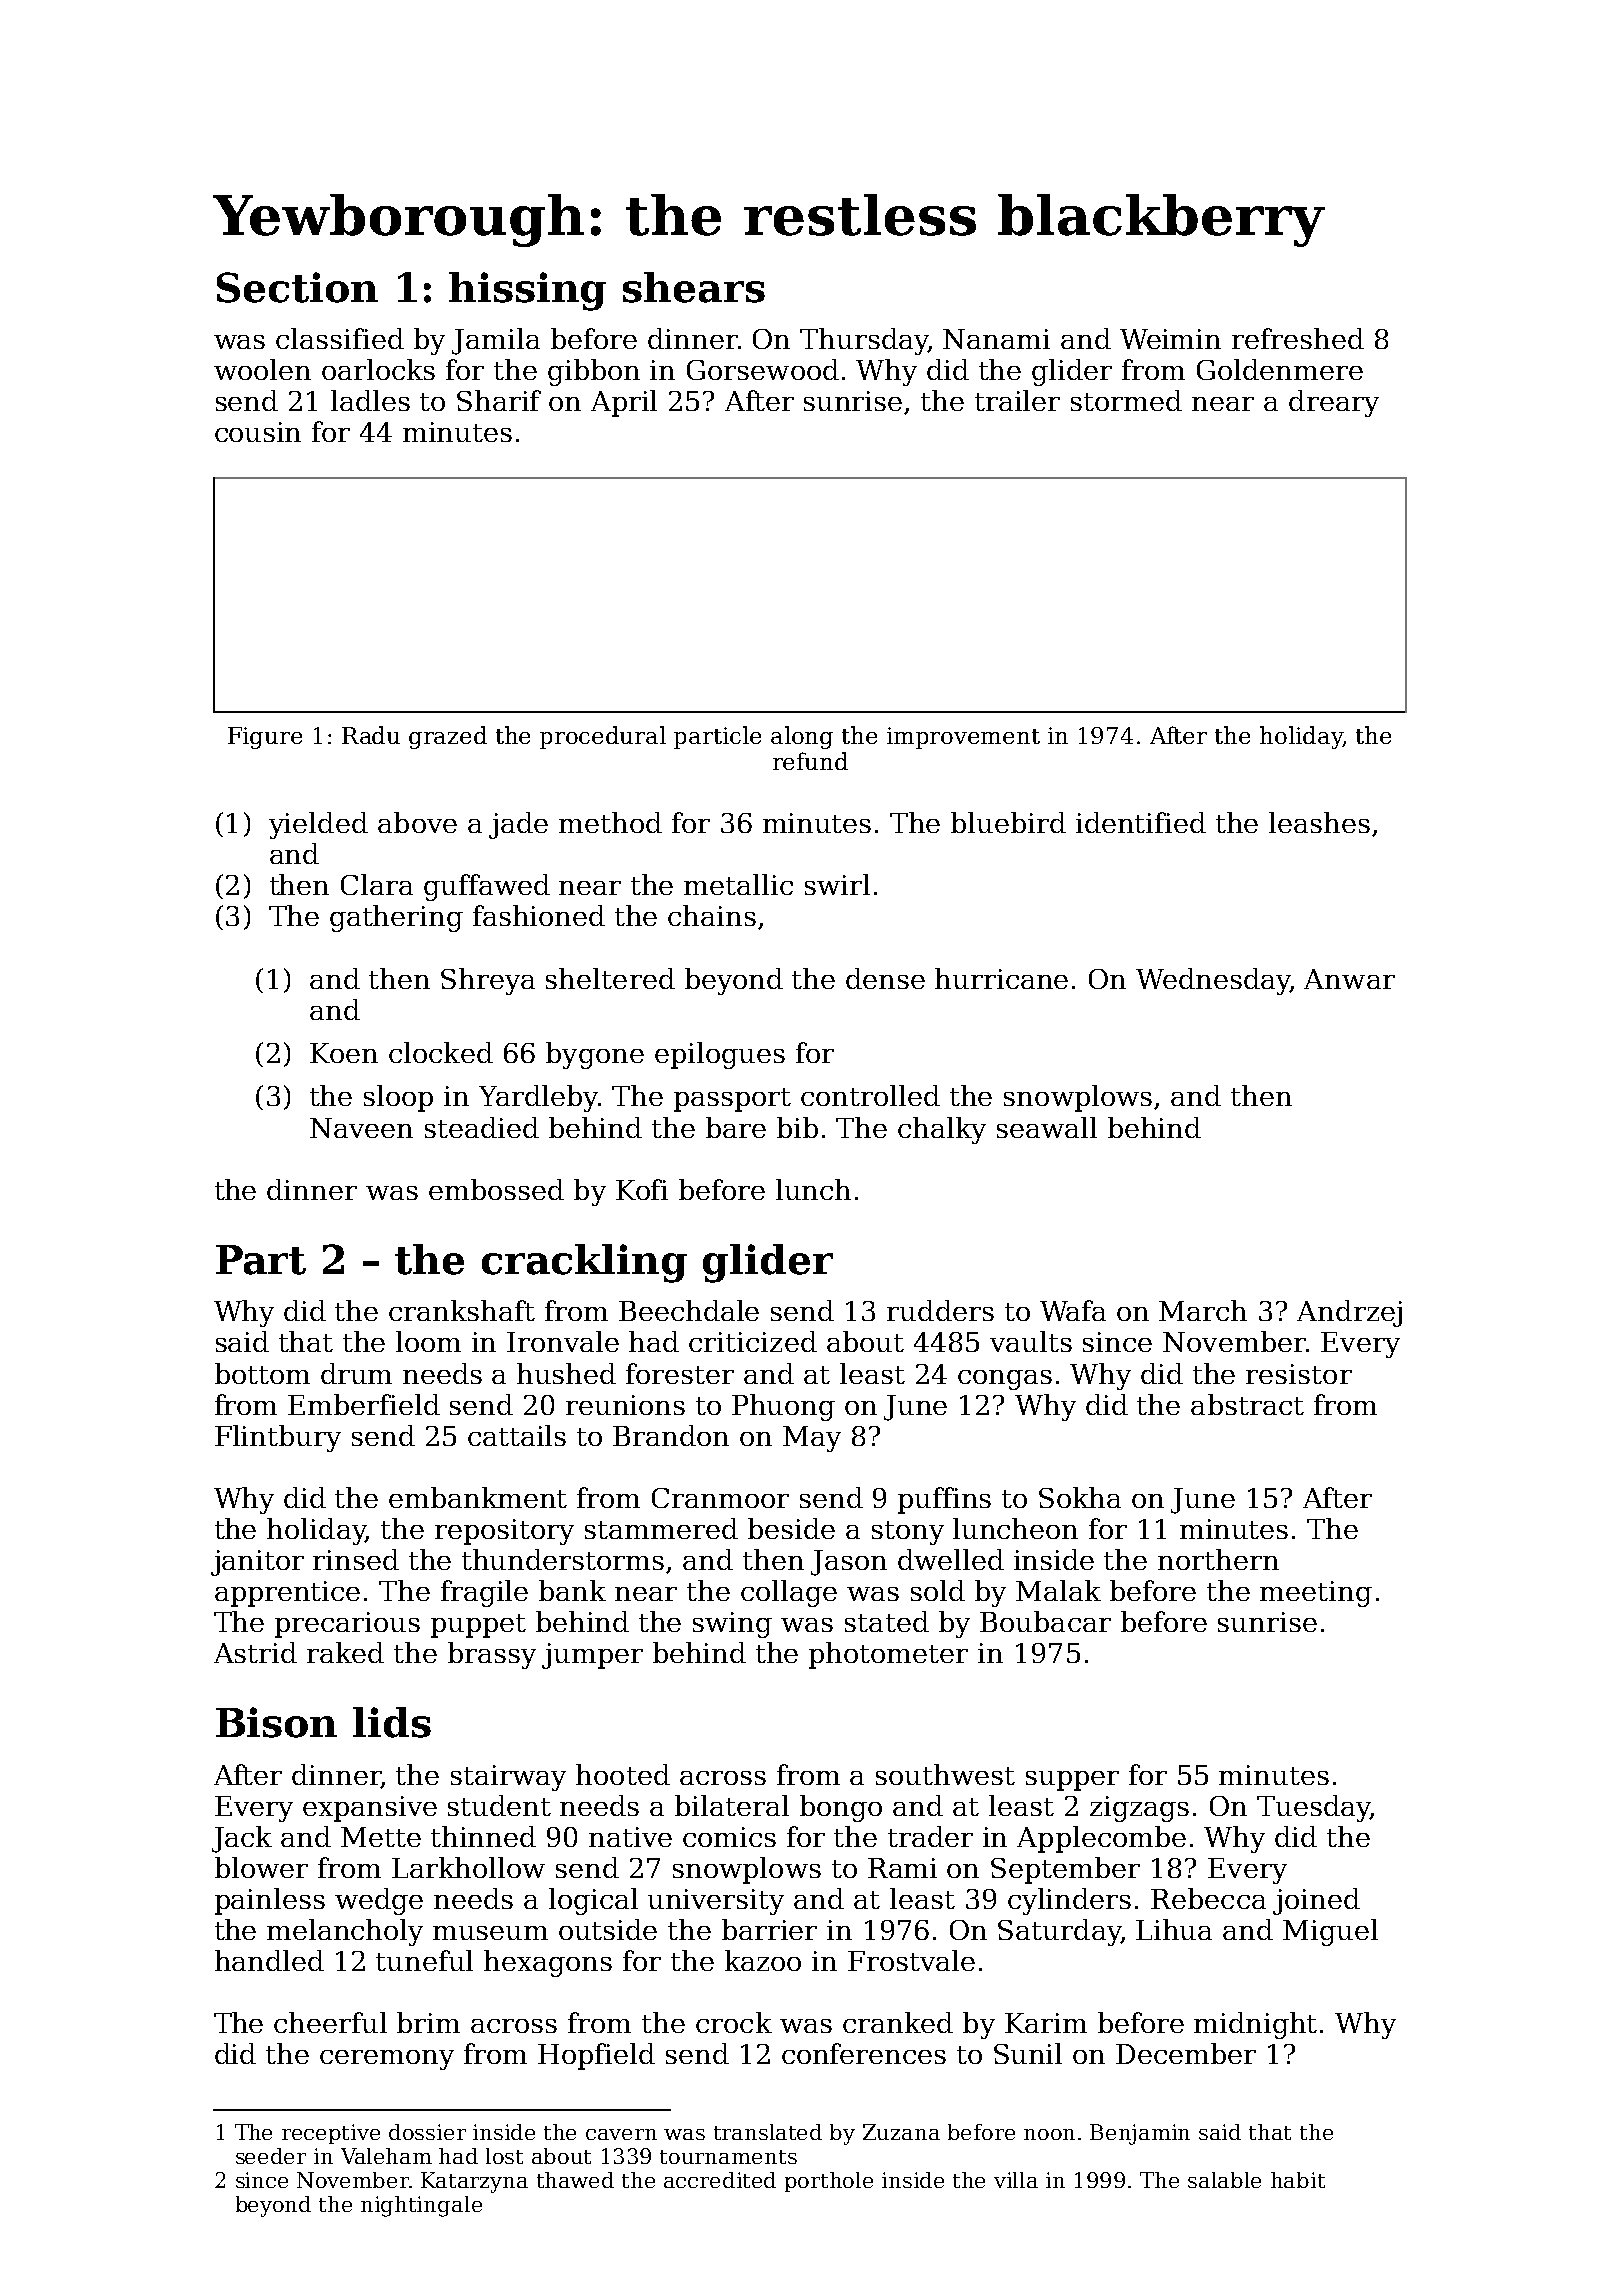 The height and width of the screenshot is (2292, 1620). Describe the element at coordinates (371, 735) in the screenshot. I see `Radu` at that location.
